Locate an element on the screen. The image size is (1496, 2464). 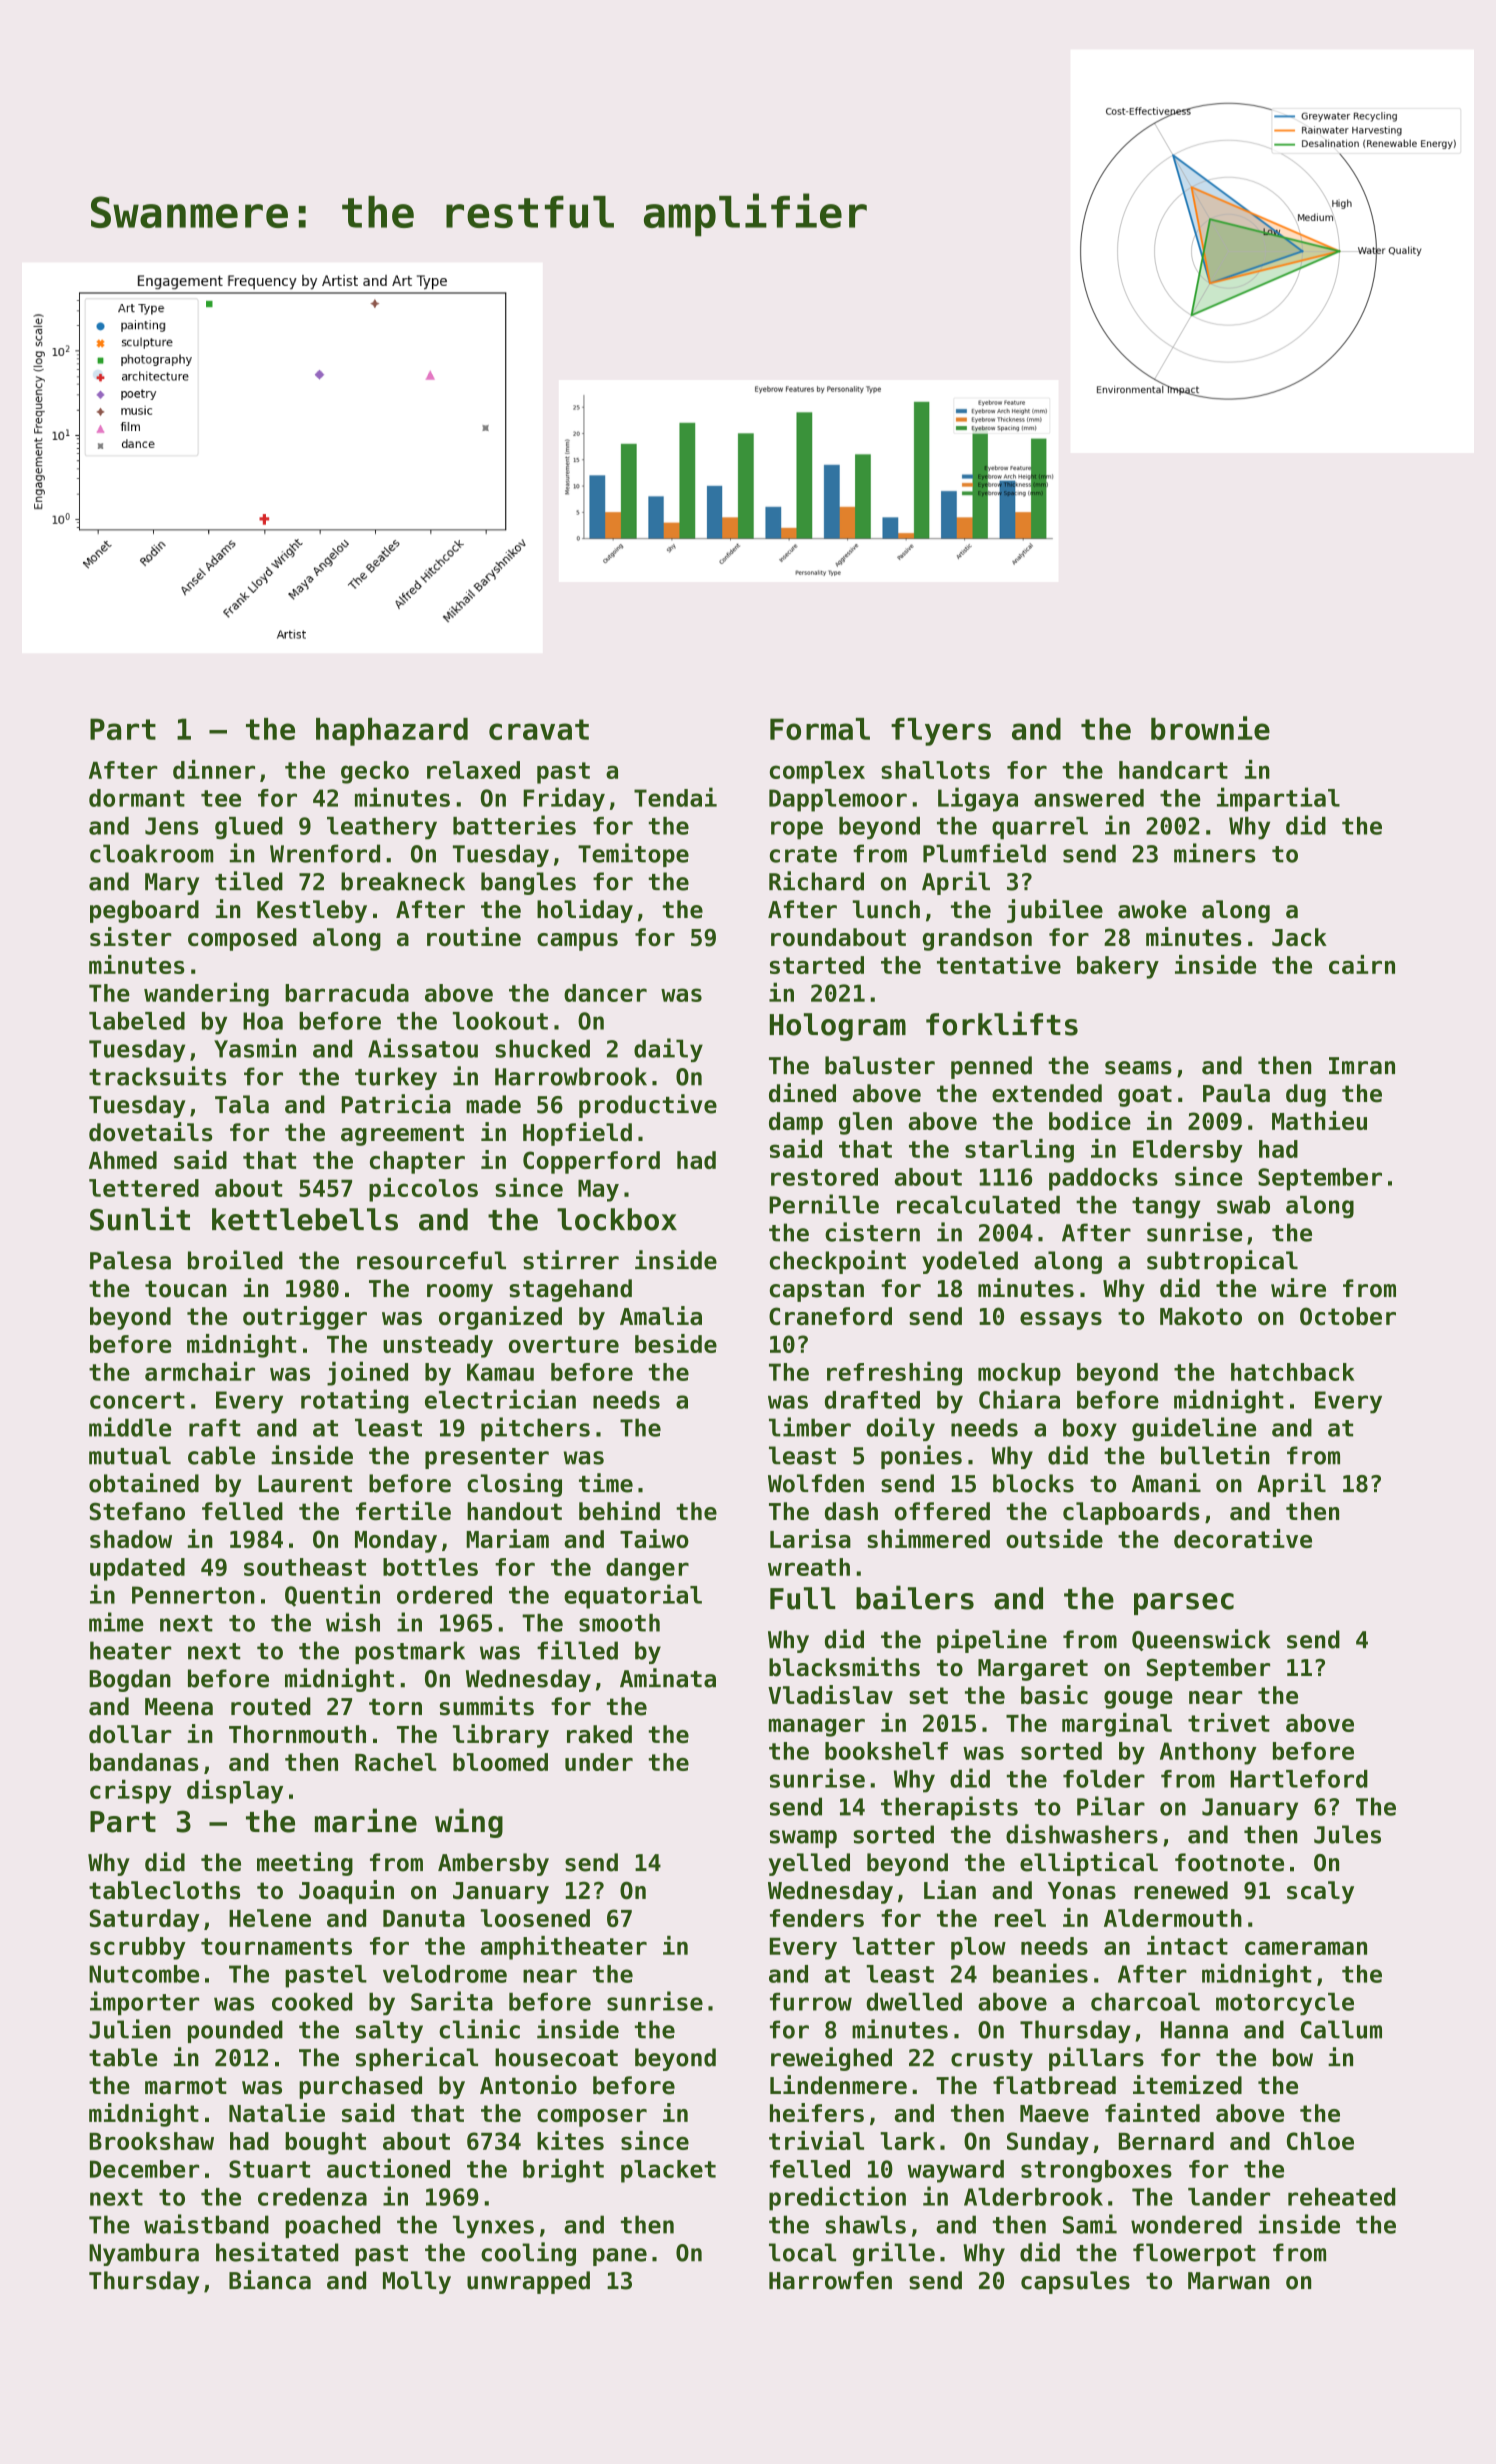
Mathieu is located at coordinates (1319, 1120).
